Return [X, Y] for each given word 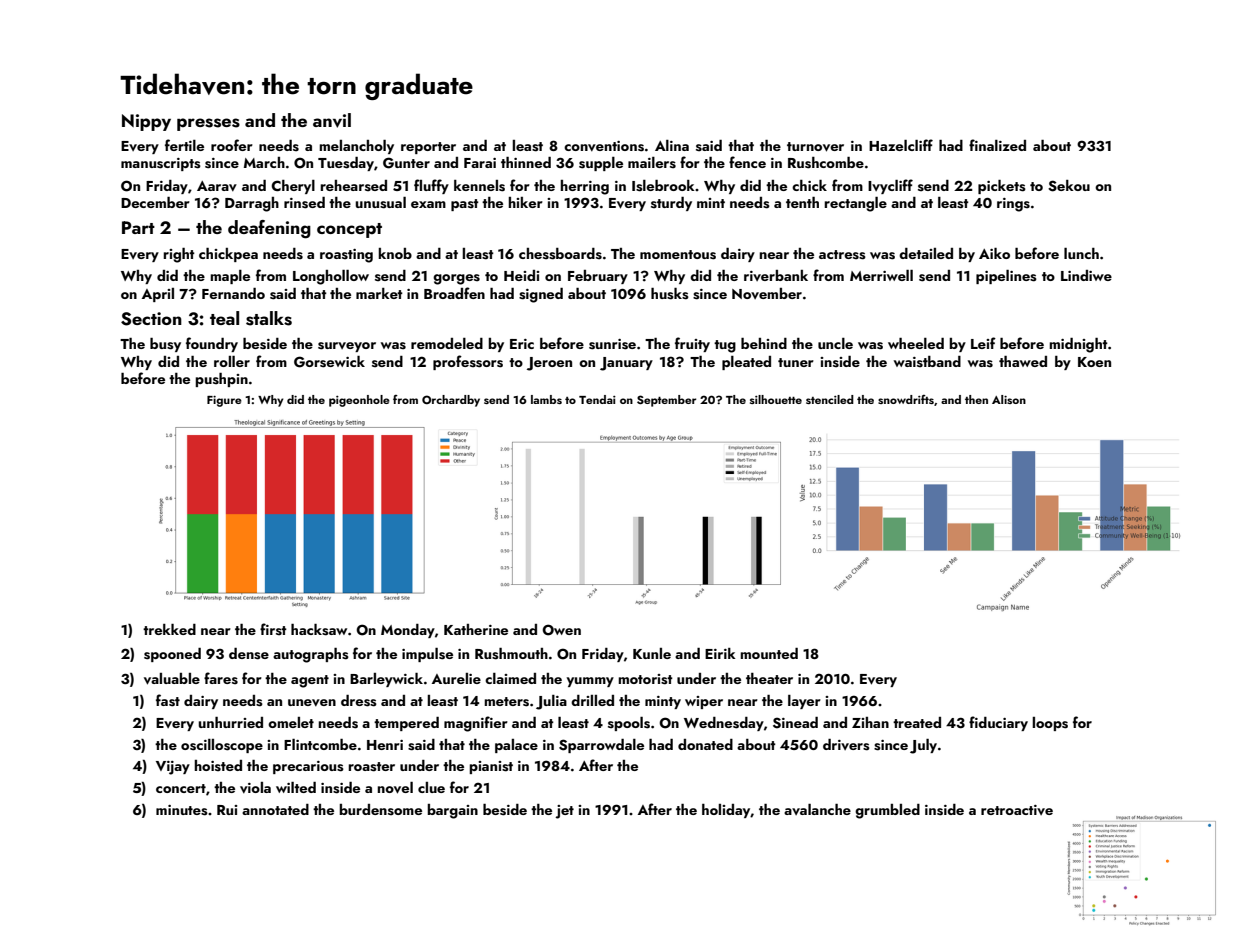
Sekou [1069, 186]
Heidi [521, 275]
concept [349, 230]
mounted [769, 653]
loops [1050, 724]
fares [221, 678]
